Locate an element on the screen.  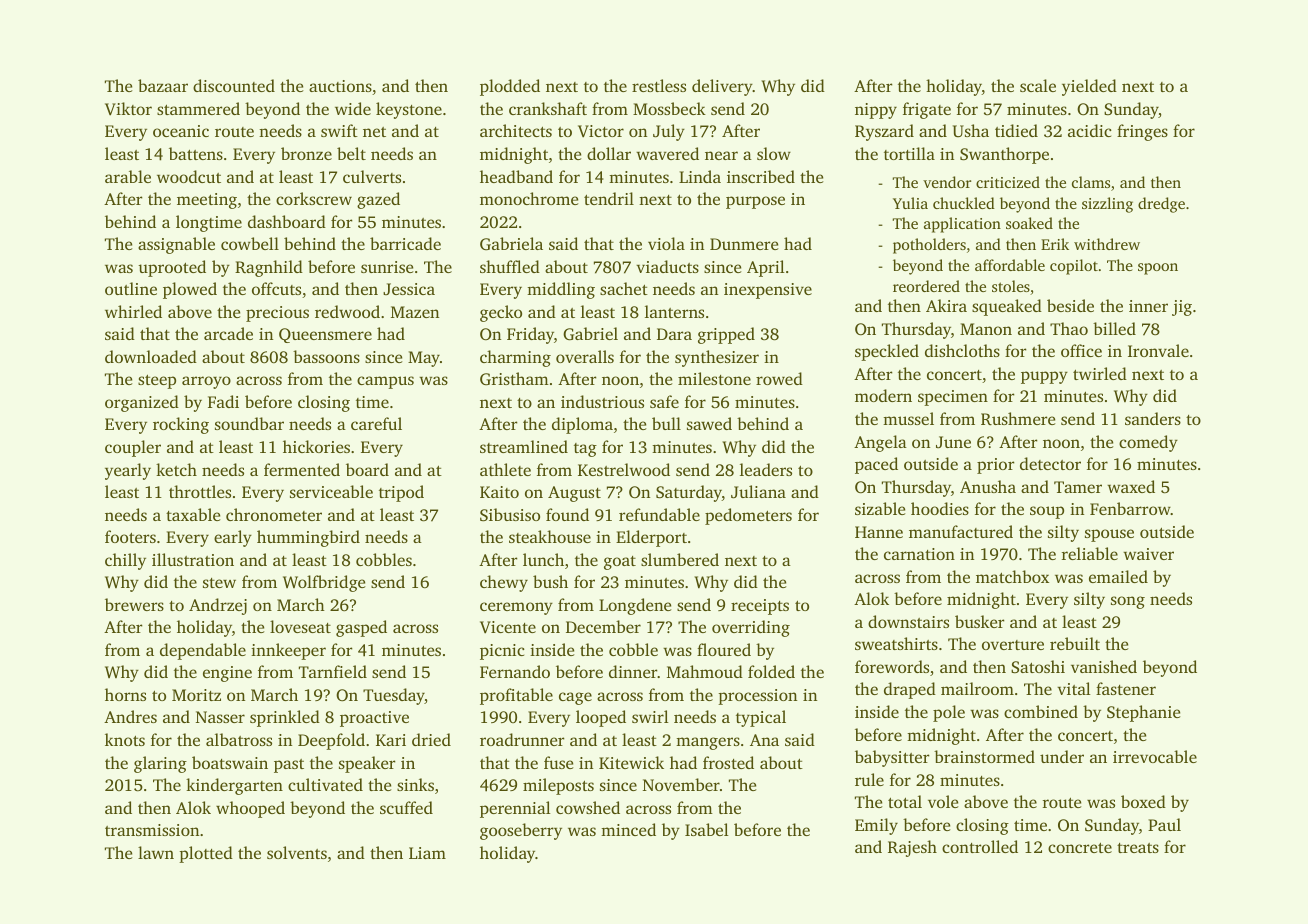
refundable is located at coordinates (659, 514).
